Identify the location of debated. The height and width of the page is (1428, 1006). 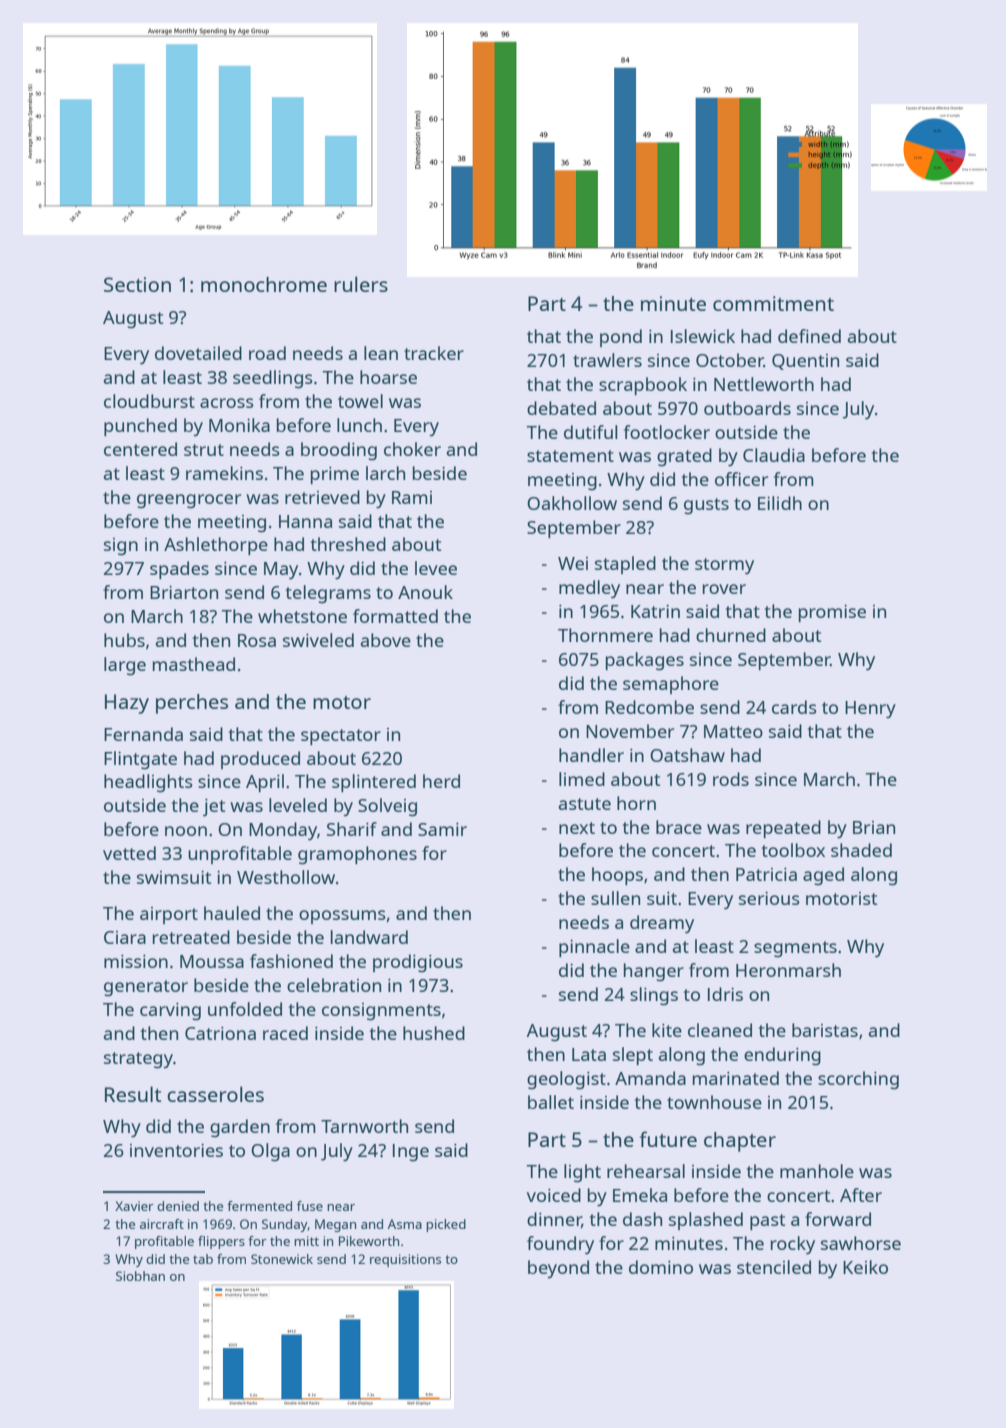
(561, 408).
